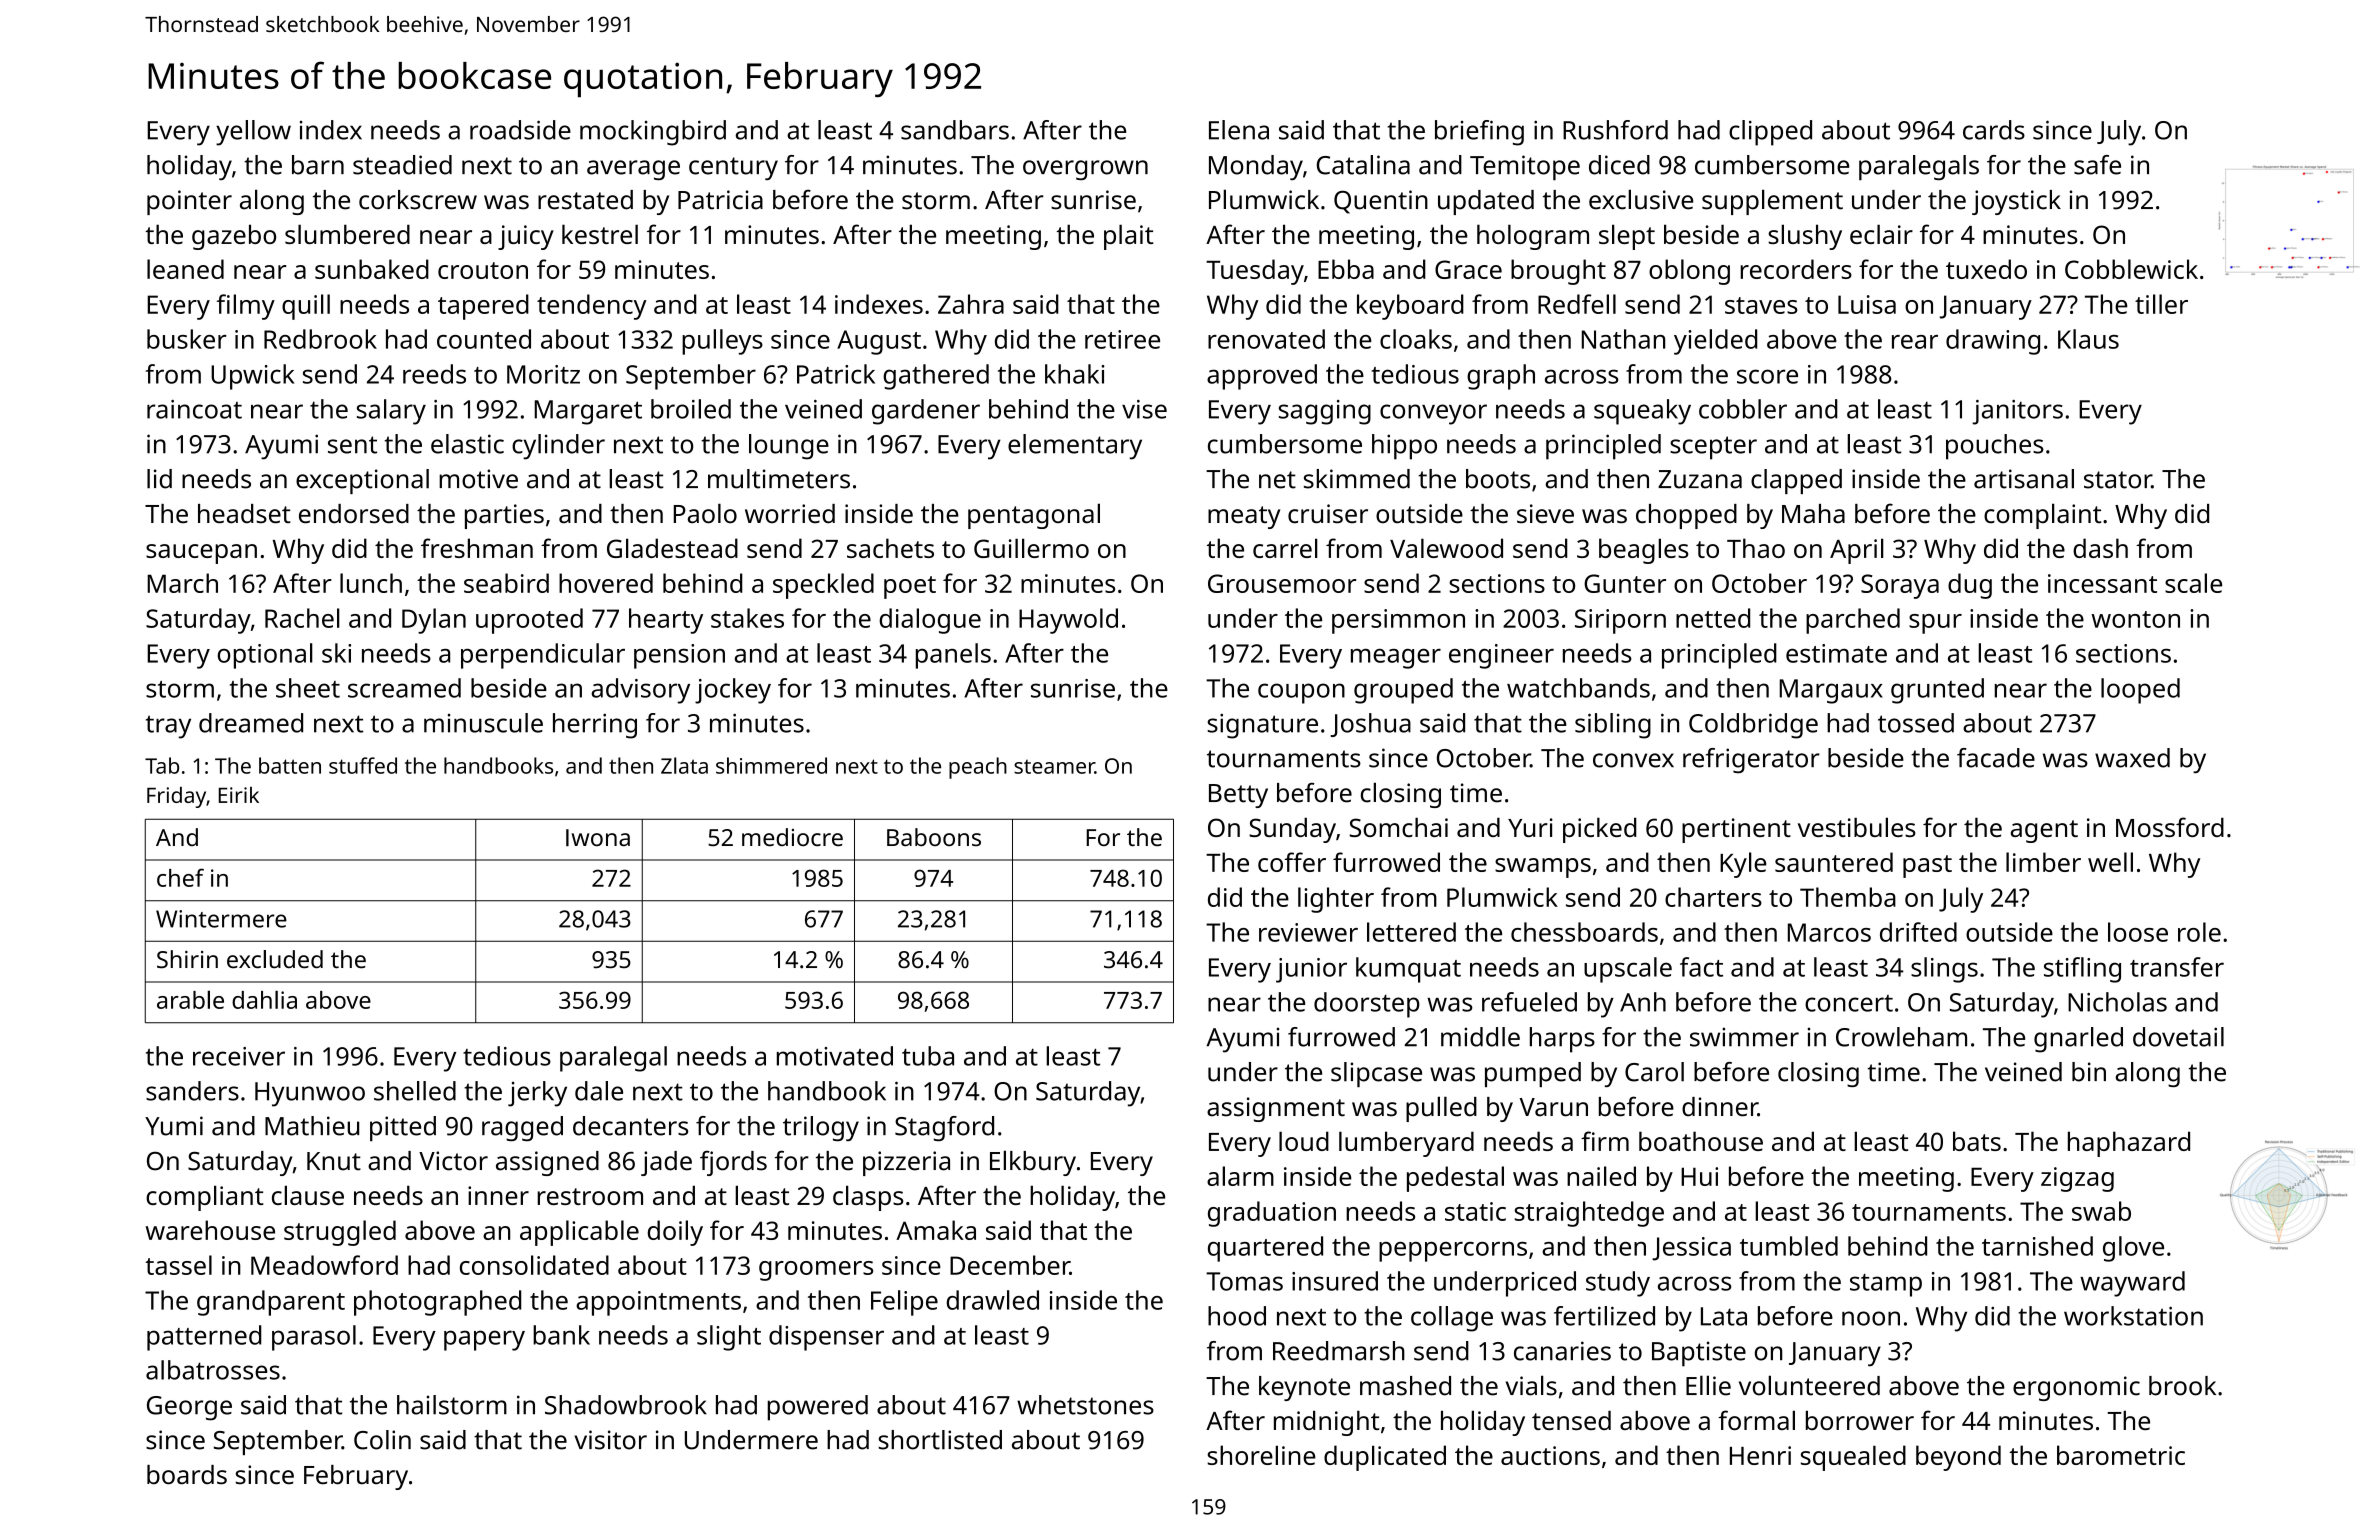 This document has width=2380, height=1540. Describe the element at coordinates (520, 130) in the document. I see `roadside` at that location.
